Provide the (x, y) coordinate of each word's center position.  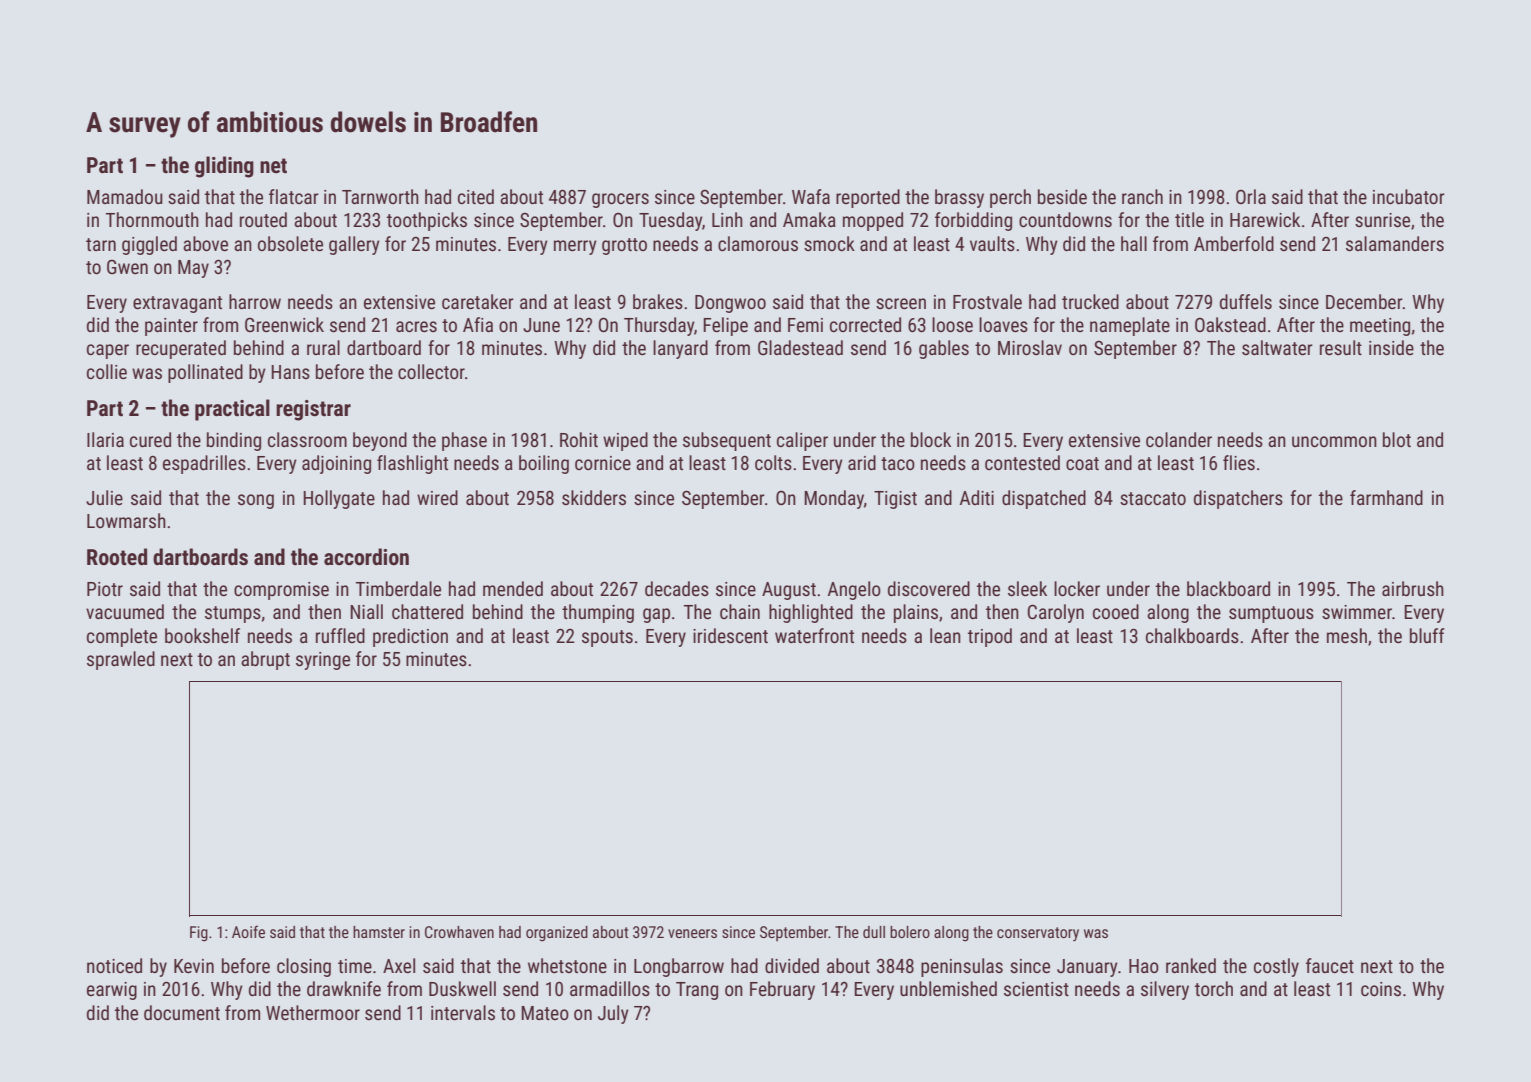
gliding (224, 167)
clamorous (758, 243)
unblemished (948, 988)
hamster (379, 932)
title (1189, 219)
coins (1381, 989)
